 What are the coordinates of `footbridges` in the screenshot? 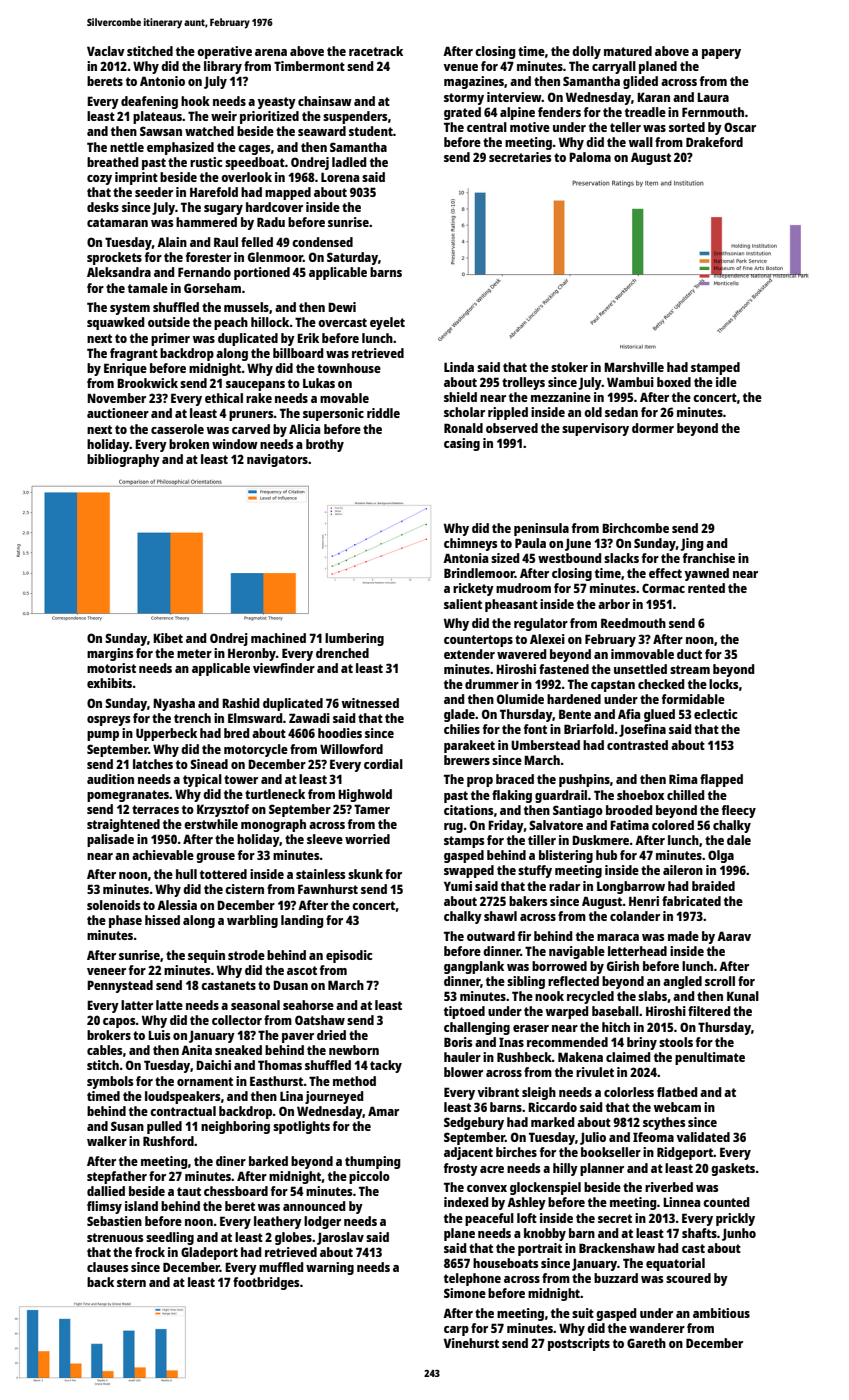 It's located at (266, 1283).
